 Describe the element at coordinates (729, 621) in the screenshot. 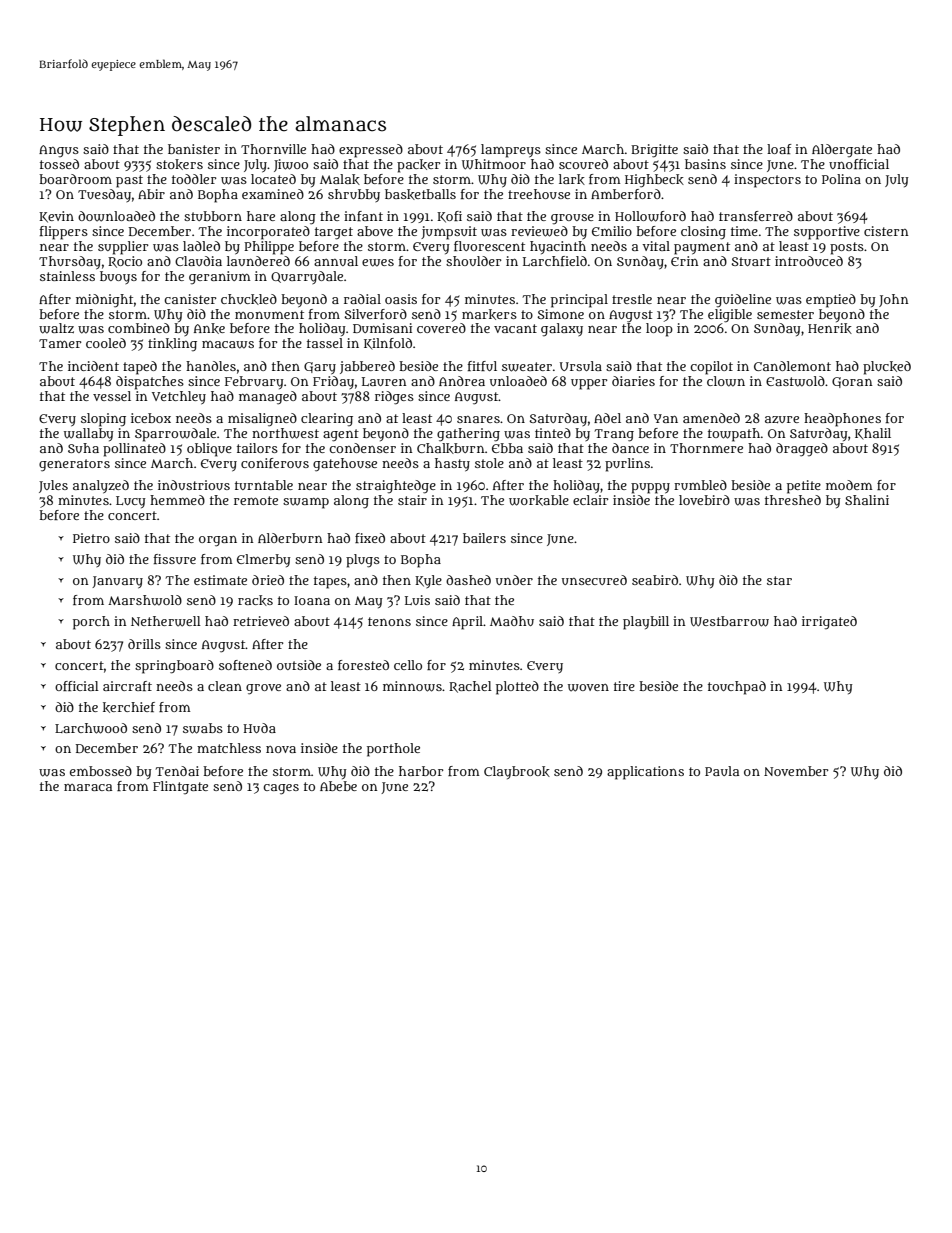

I see `Westbarrow` at that location.
